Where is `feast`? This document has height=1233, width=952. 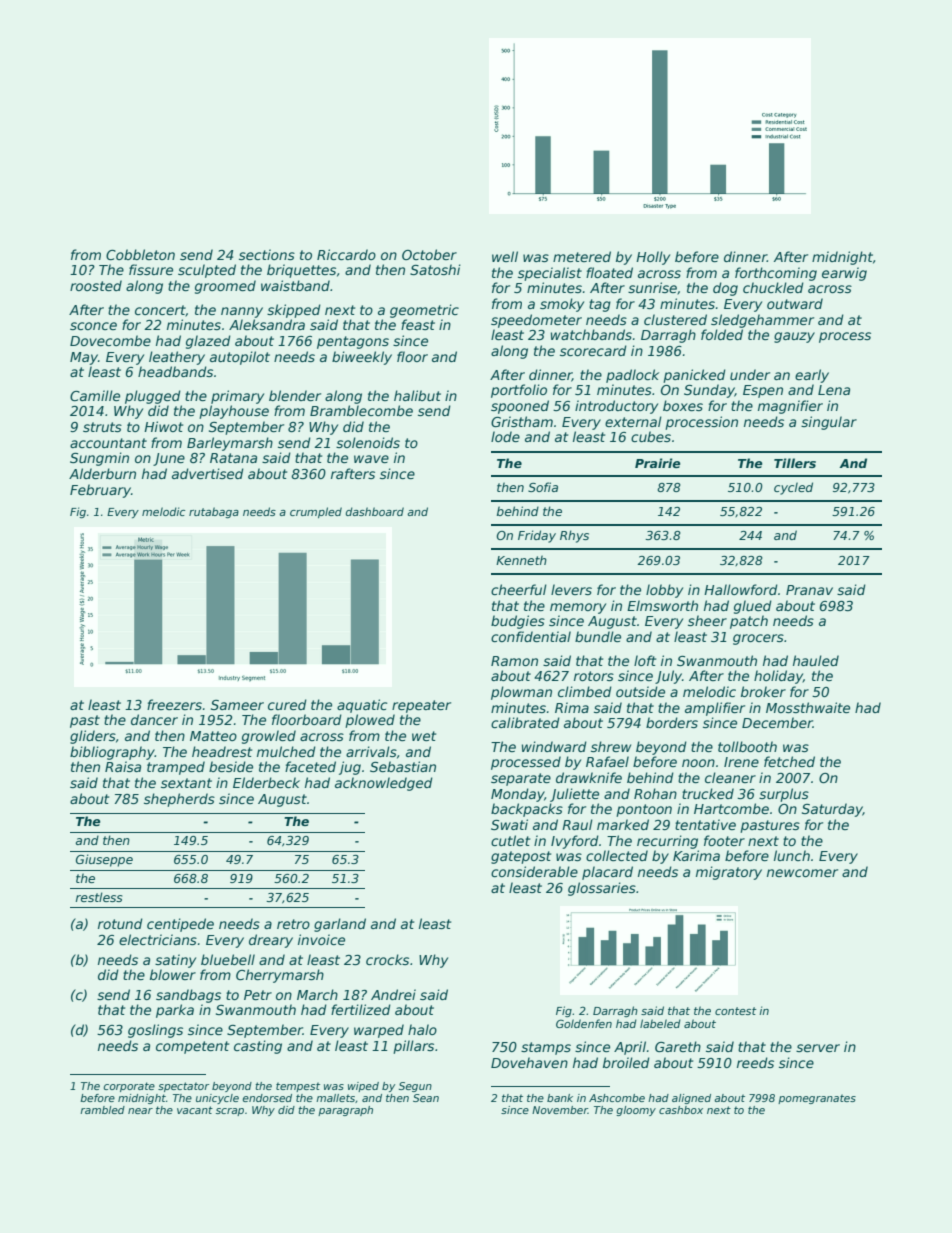
feast is located at coordinates (418, 324).
